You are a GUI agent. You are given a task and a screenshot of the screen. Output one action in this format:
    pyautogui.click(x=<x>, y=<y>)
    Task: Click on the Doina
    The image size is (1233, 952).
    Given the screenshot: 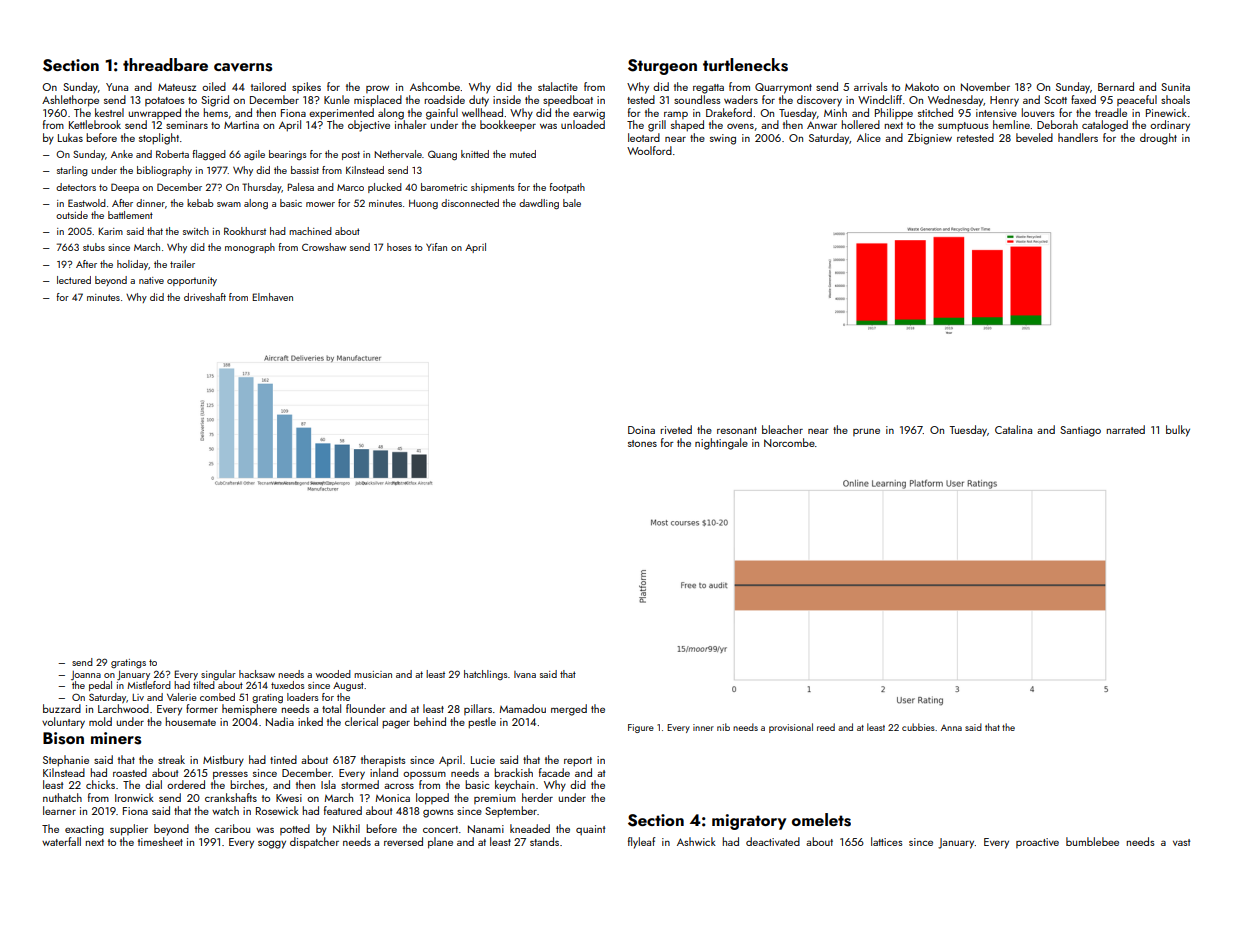 What is the action you would take?
    pyautogui.click(x=641, y=430)
